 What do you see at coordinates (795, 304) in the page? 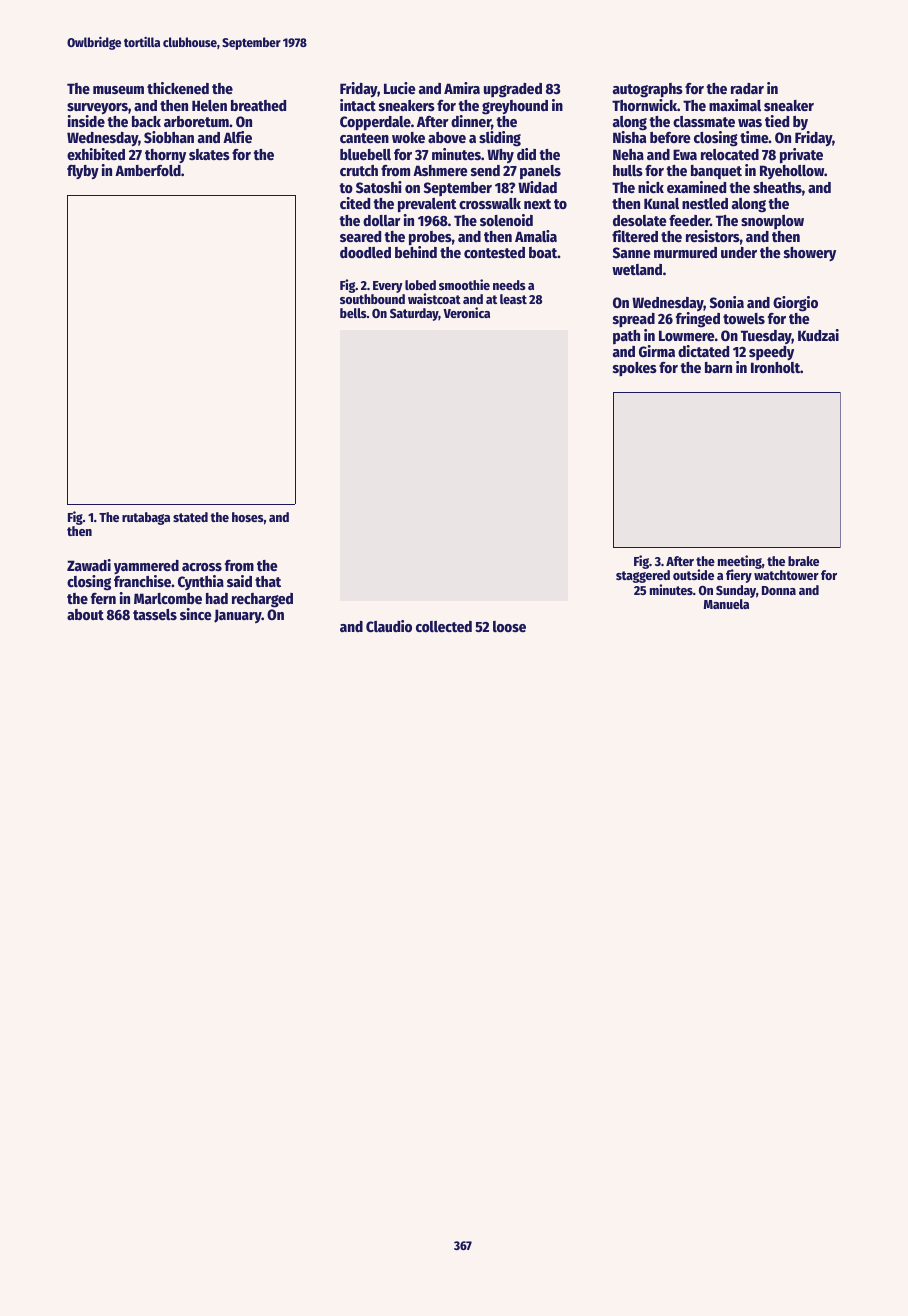
I see `Giorgio` at bounding box center [795, 304].
